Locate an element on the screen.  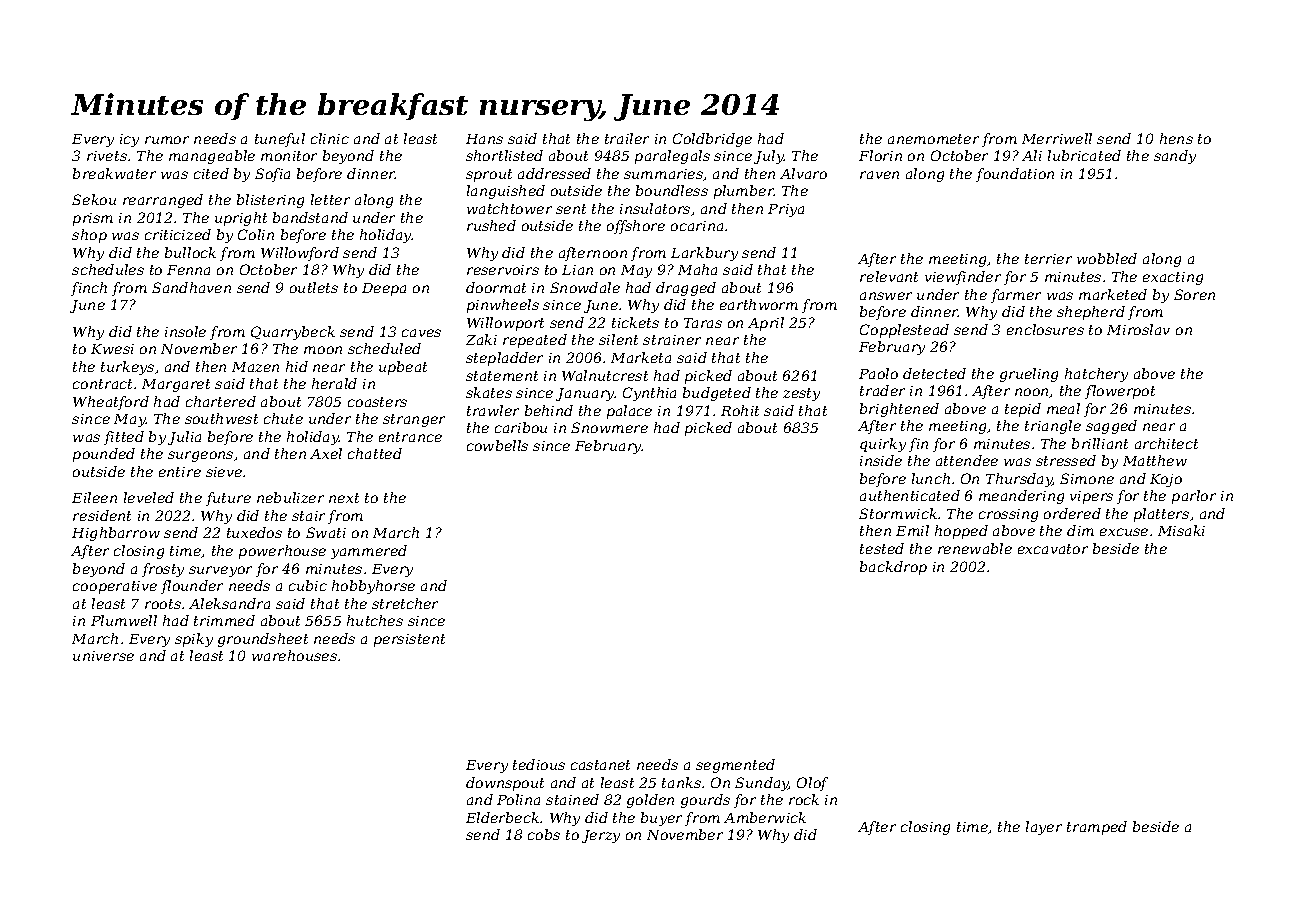
tedious is located at coordinates (539, 764).
